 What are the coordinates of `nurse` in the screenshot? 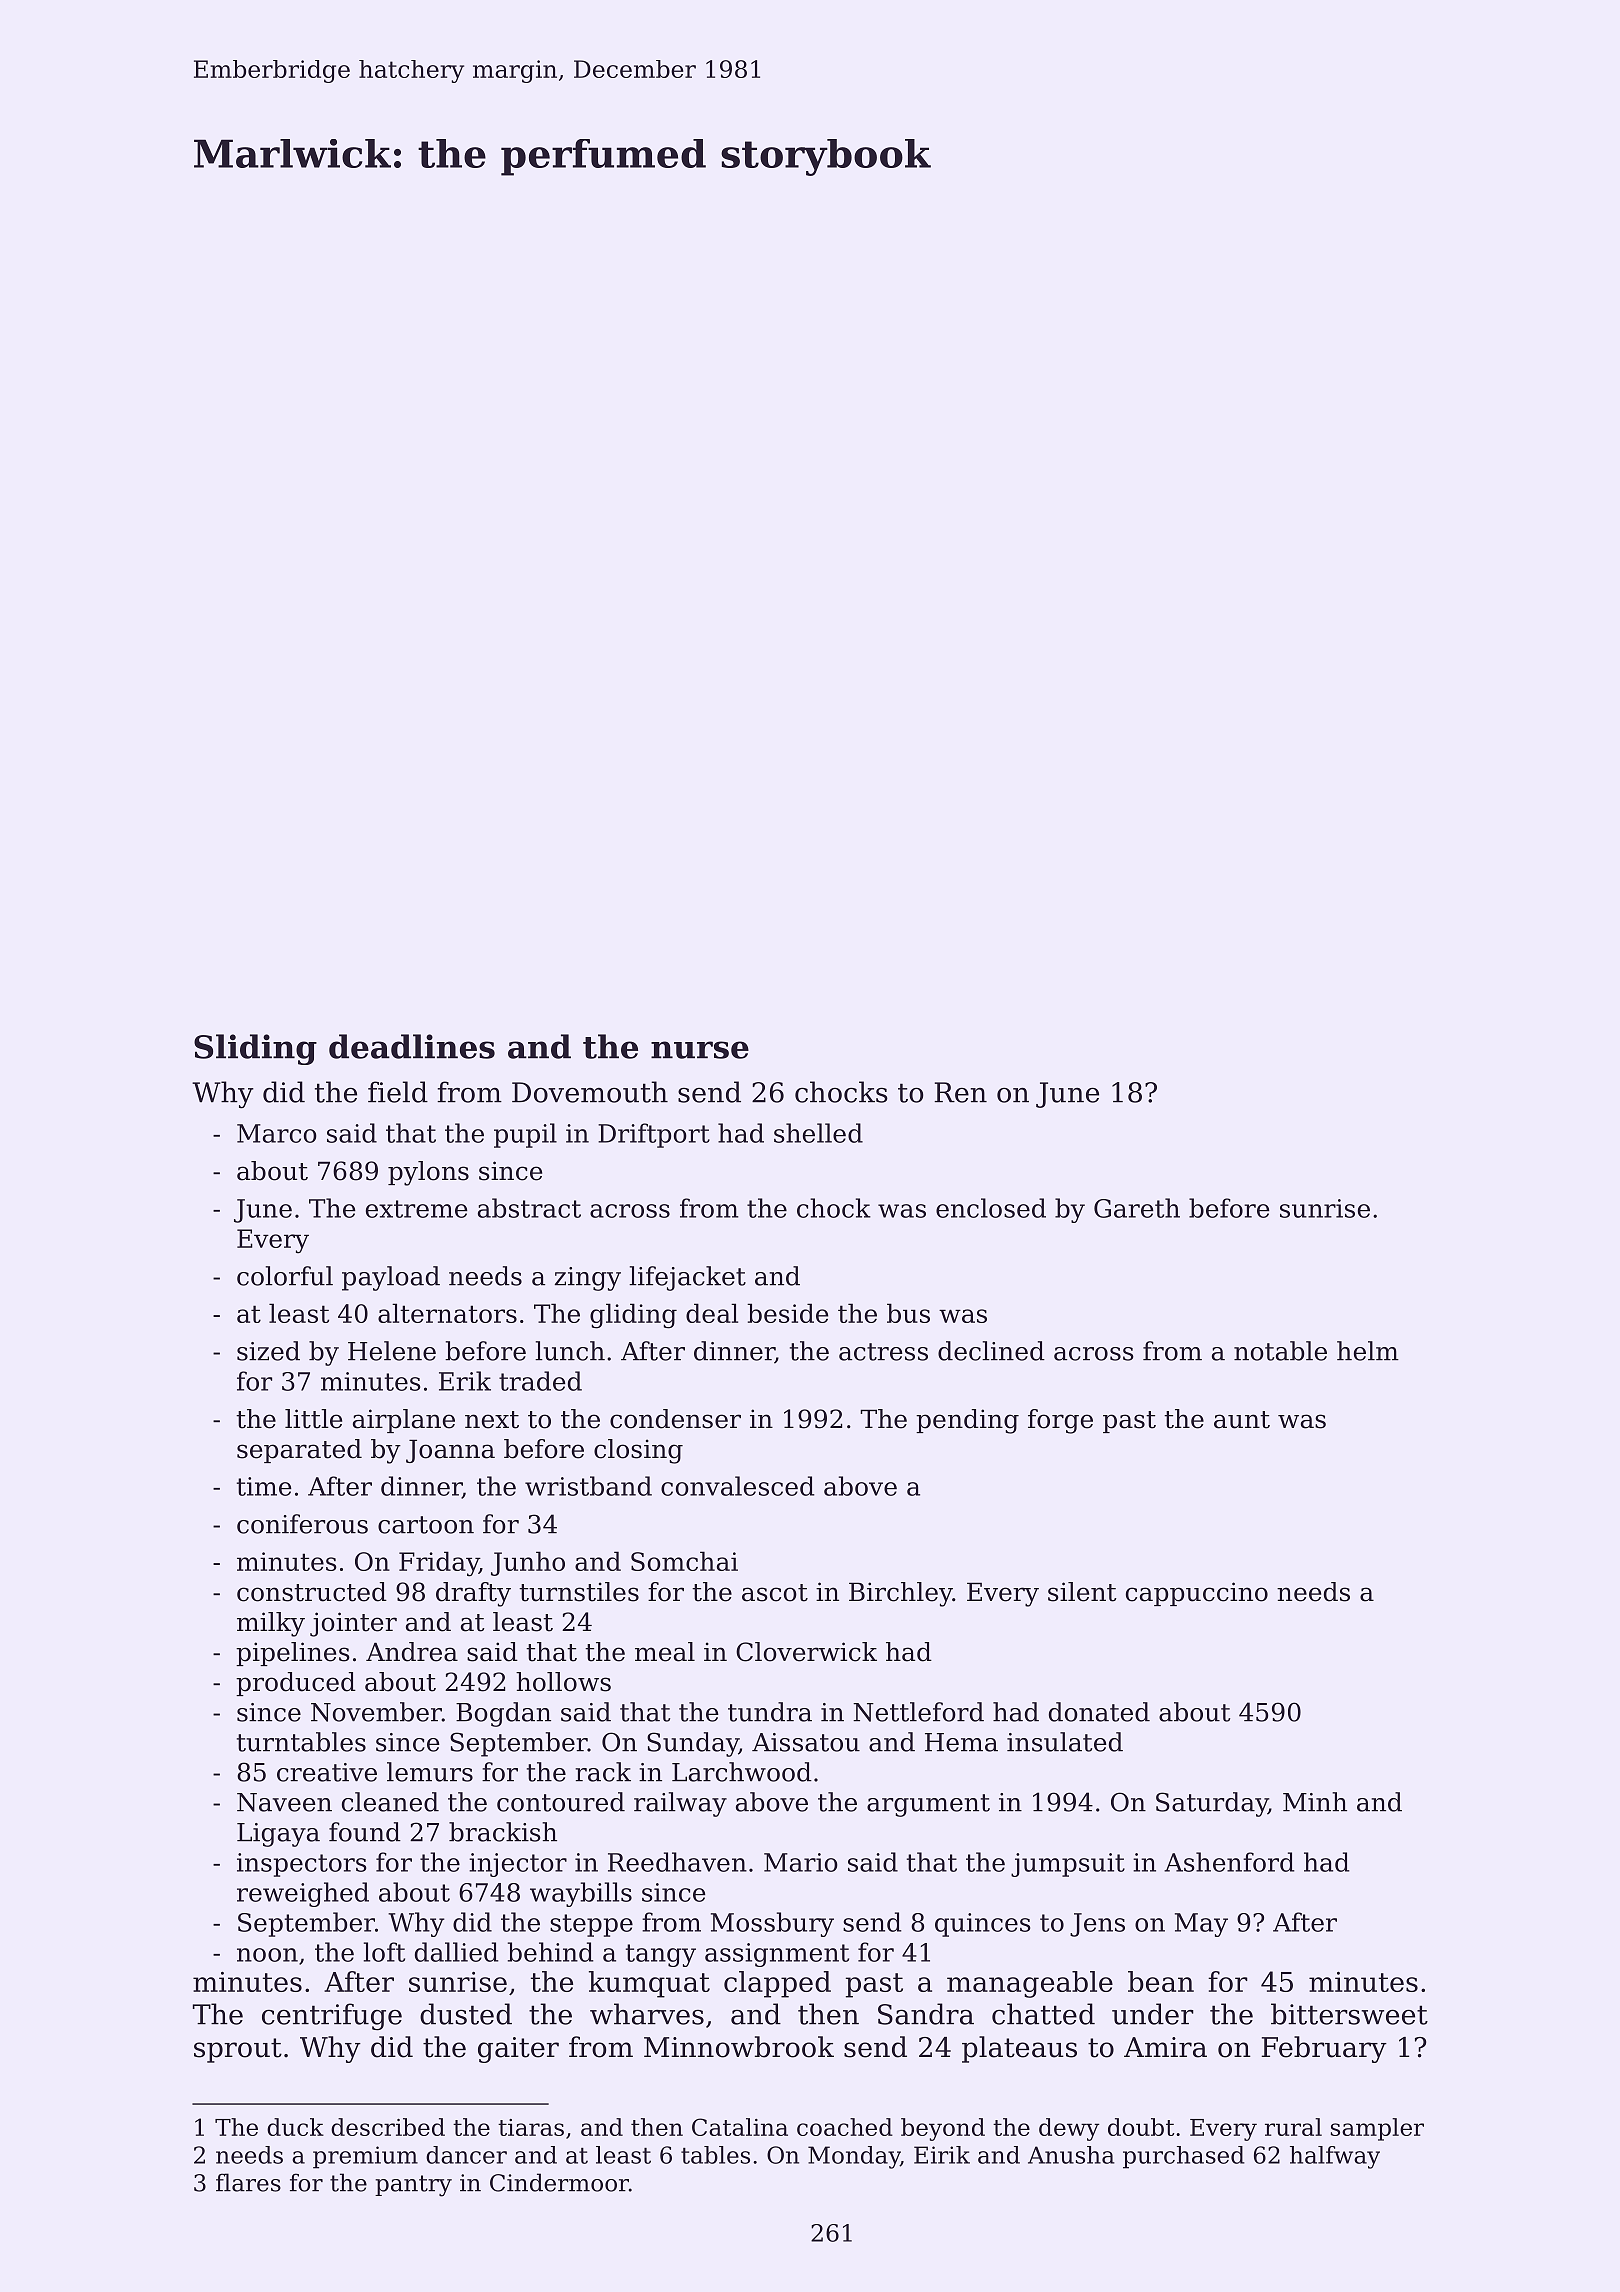 It's located at (700, 1050).
